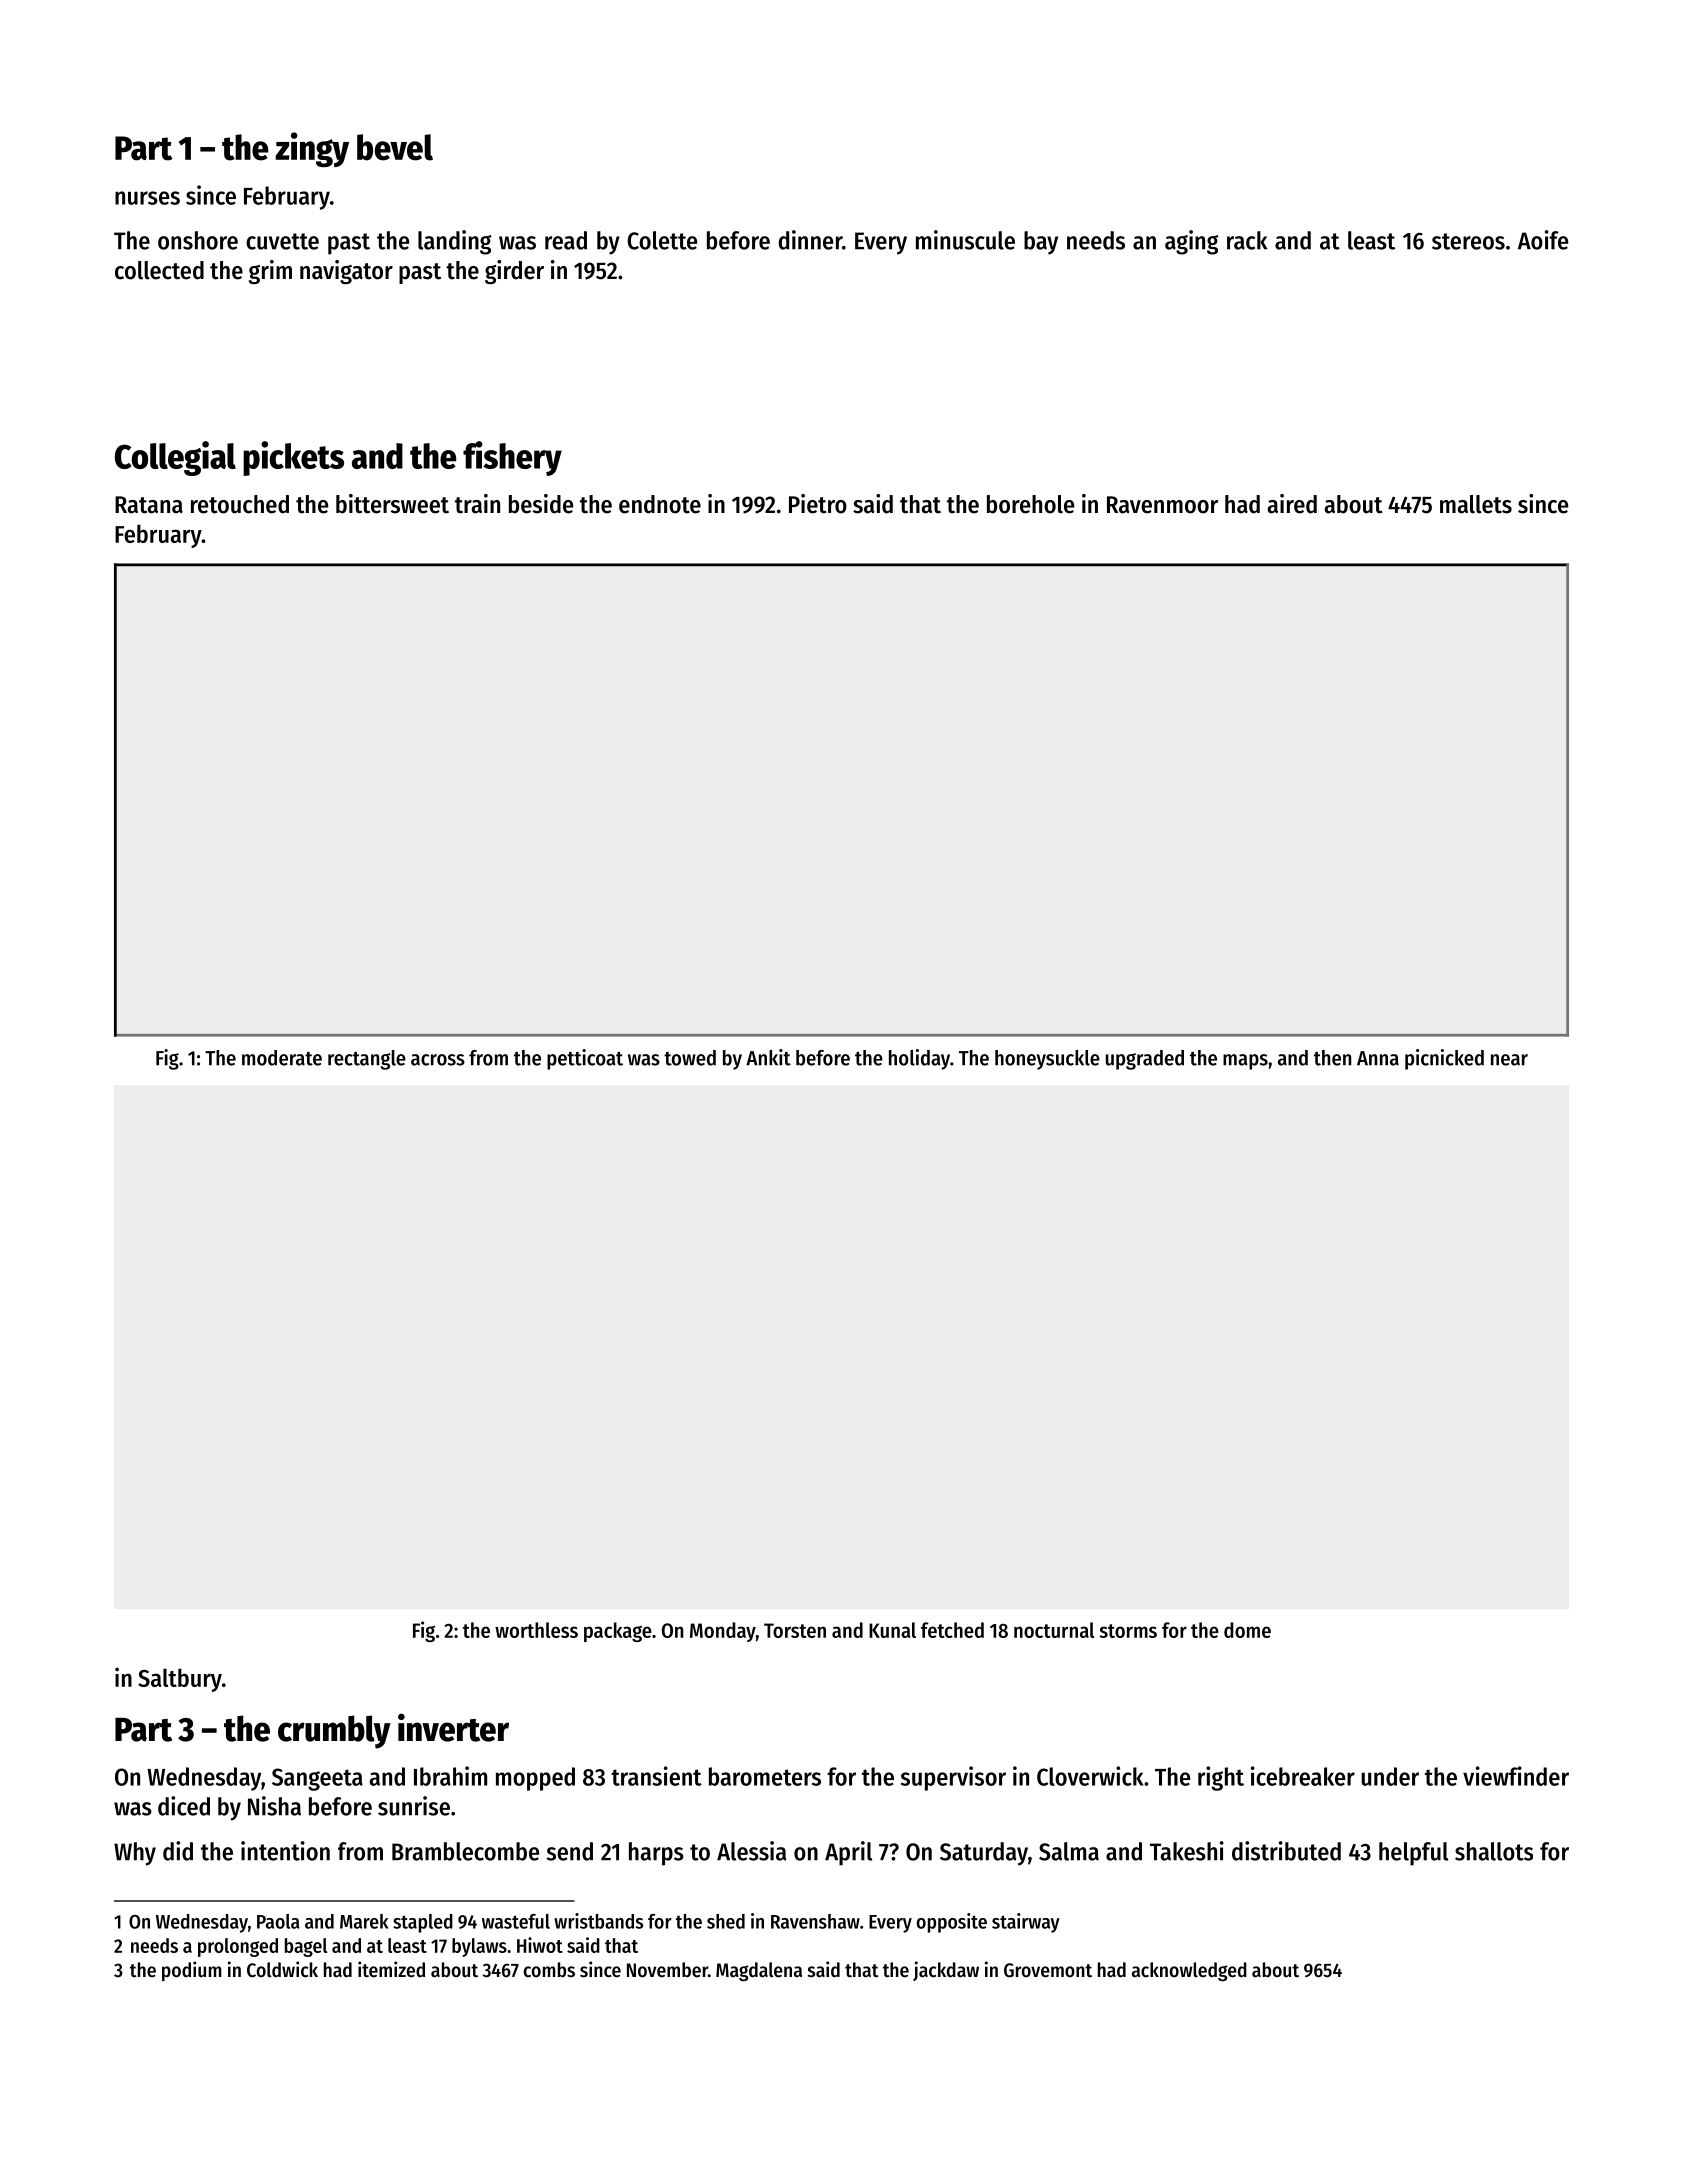 This screenshot has width=1683, height=2178. What do you see at coordinates (768, 1057) in the screenshot?
I see `Ankit` at bounding box center [768, 1057].
